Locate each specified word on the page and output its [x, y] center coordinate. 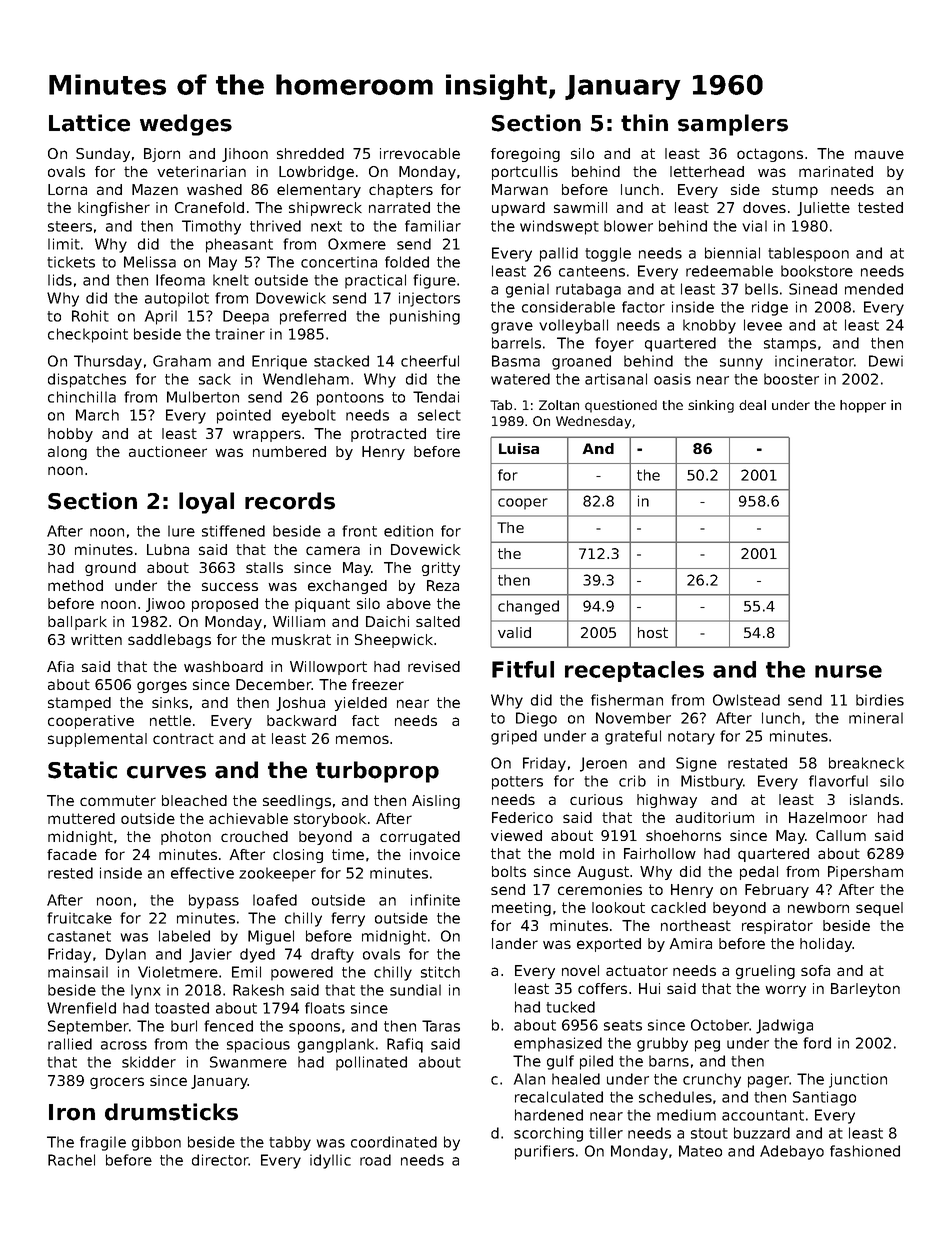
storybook [330, 820]
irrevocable [420, 153]
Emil [246, 972]
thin [644, 122]
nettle [170, 720]
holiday [826, 945]
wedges [186, 125]
